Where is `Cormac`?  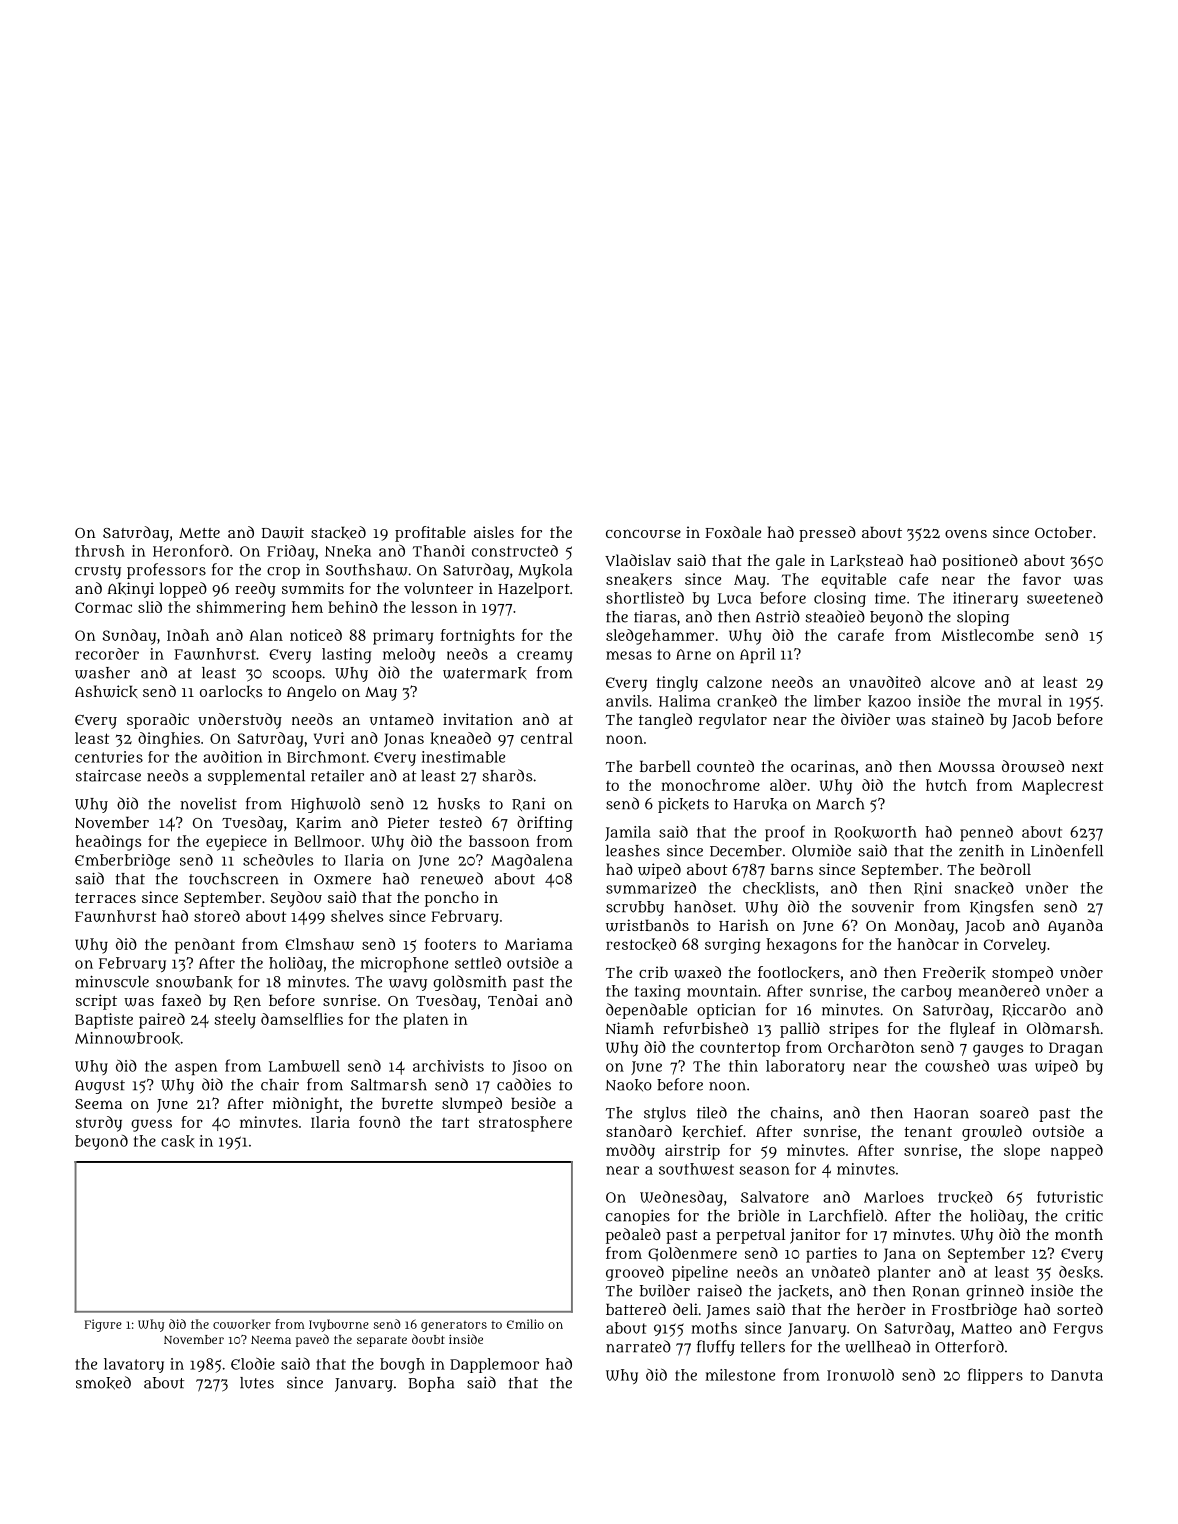
Cormac is located at coordinates (103, 607).
